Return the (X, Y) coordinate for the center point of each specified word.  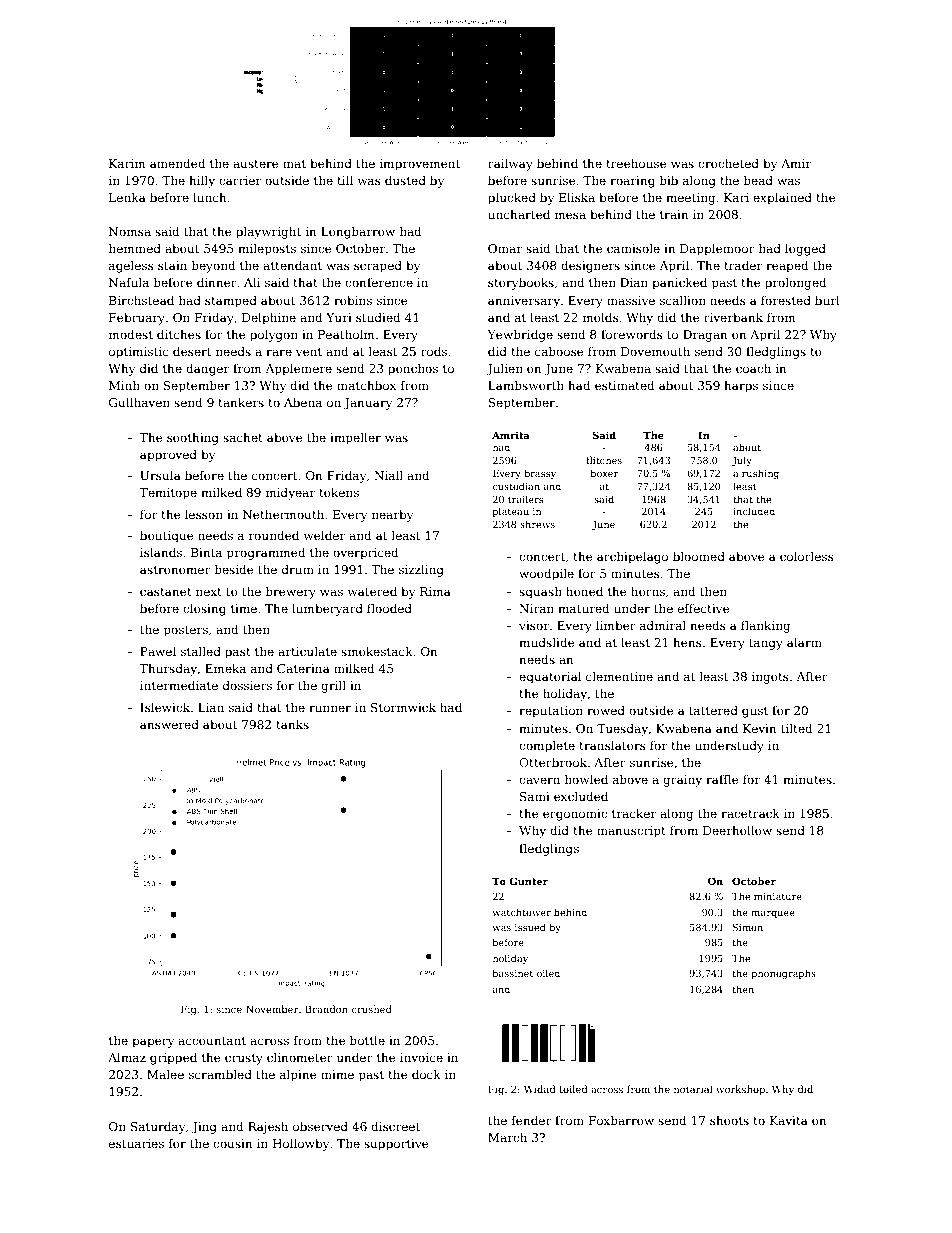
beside (234, 569)
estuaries (136, 1143)
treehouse (636, 163)
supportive (396, 1145)
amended (177, 163)
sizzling (421, 570)
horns (648, 591)
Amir (796, 163)
